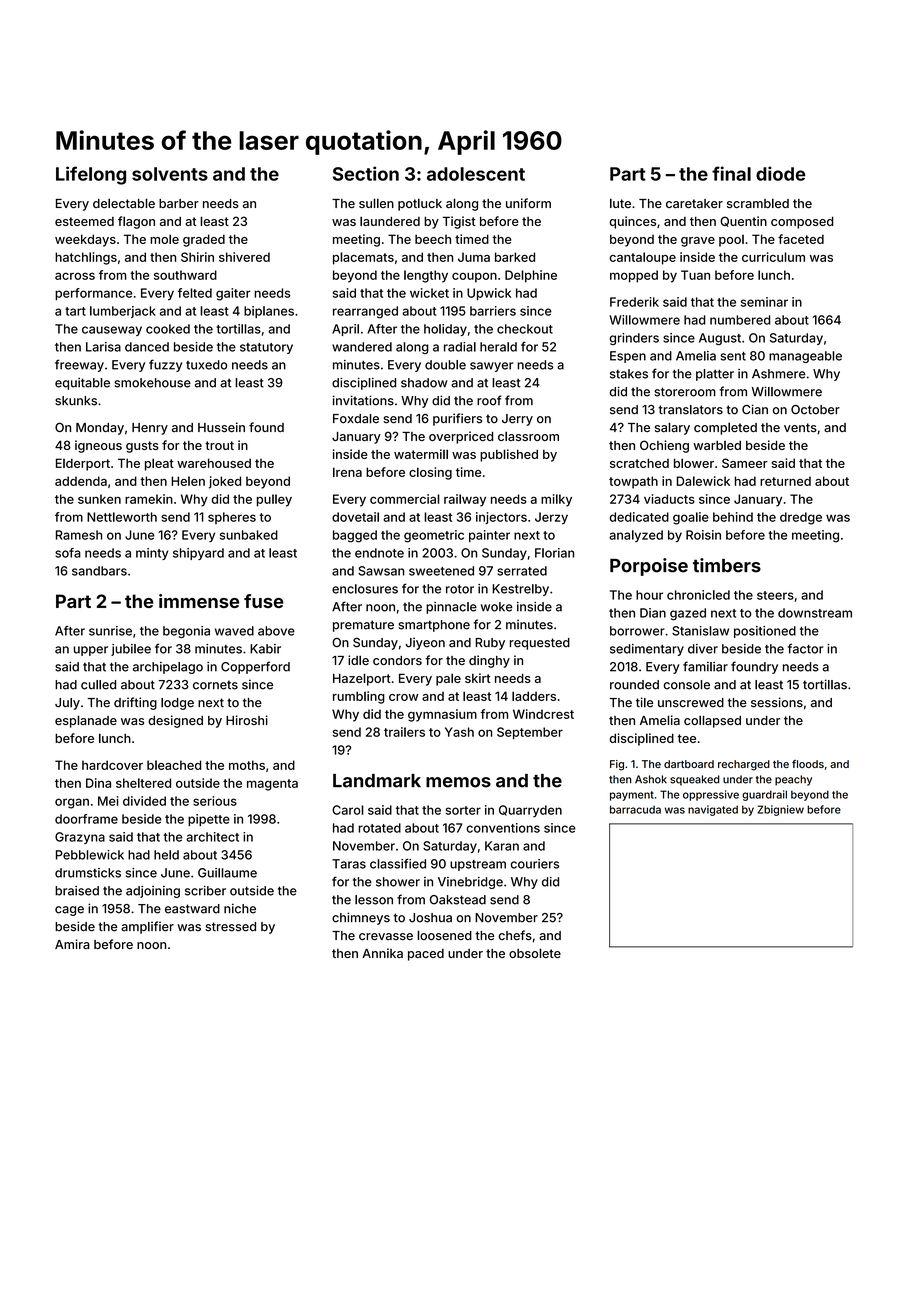 This document has width=908, height=1316. I want to click on Quarryden, so click(530, 811).
